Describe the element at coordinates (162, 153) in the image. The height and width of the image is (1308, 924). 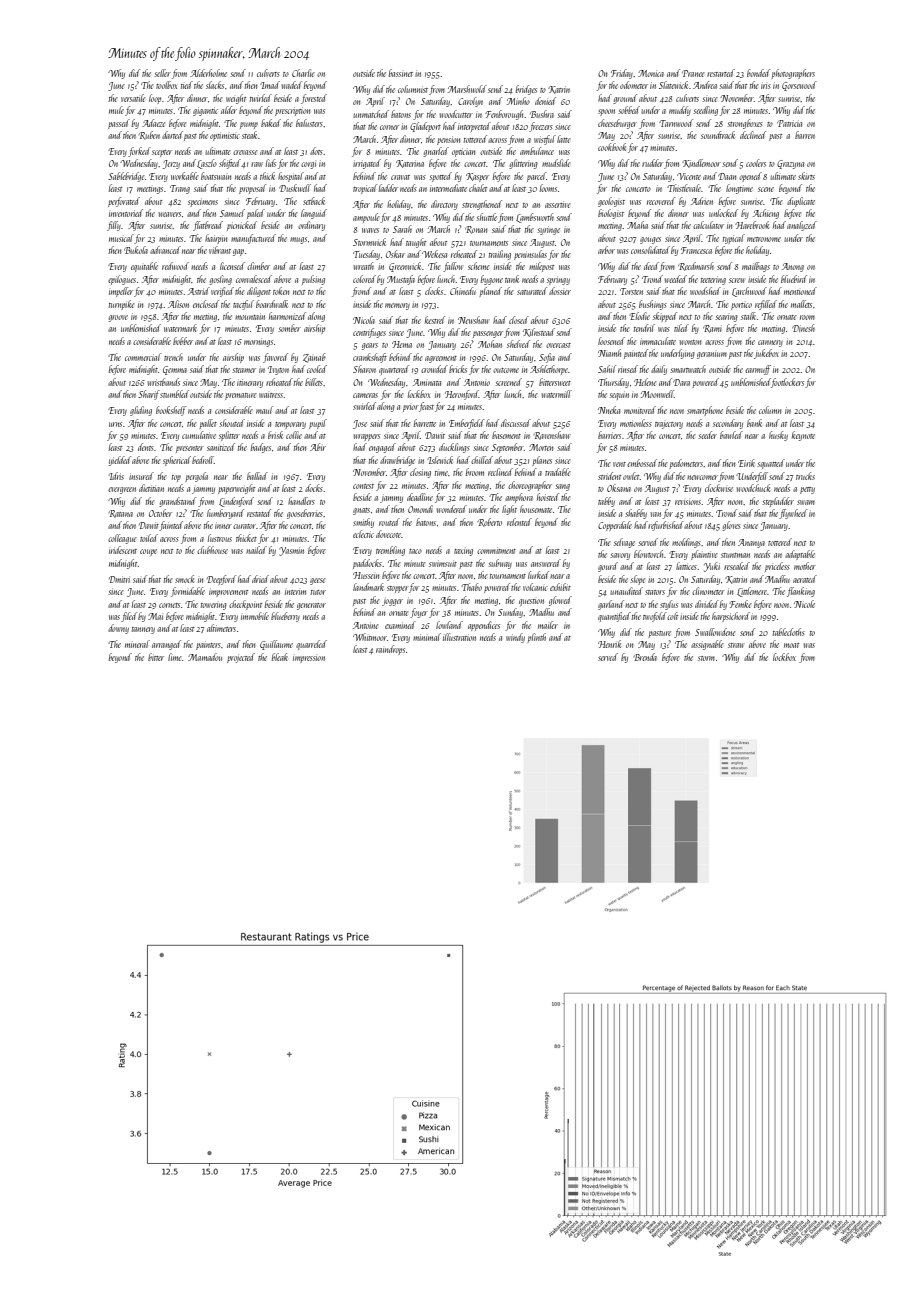
I see `scepter` at that location.
